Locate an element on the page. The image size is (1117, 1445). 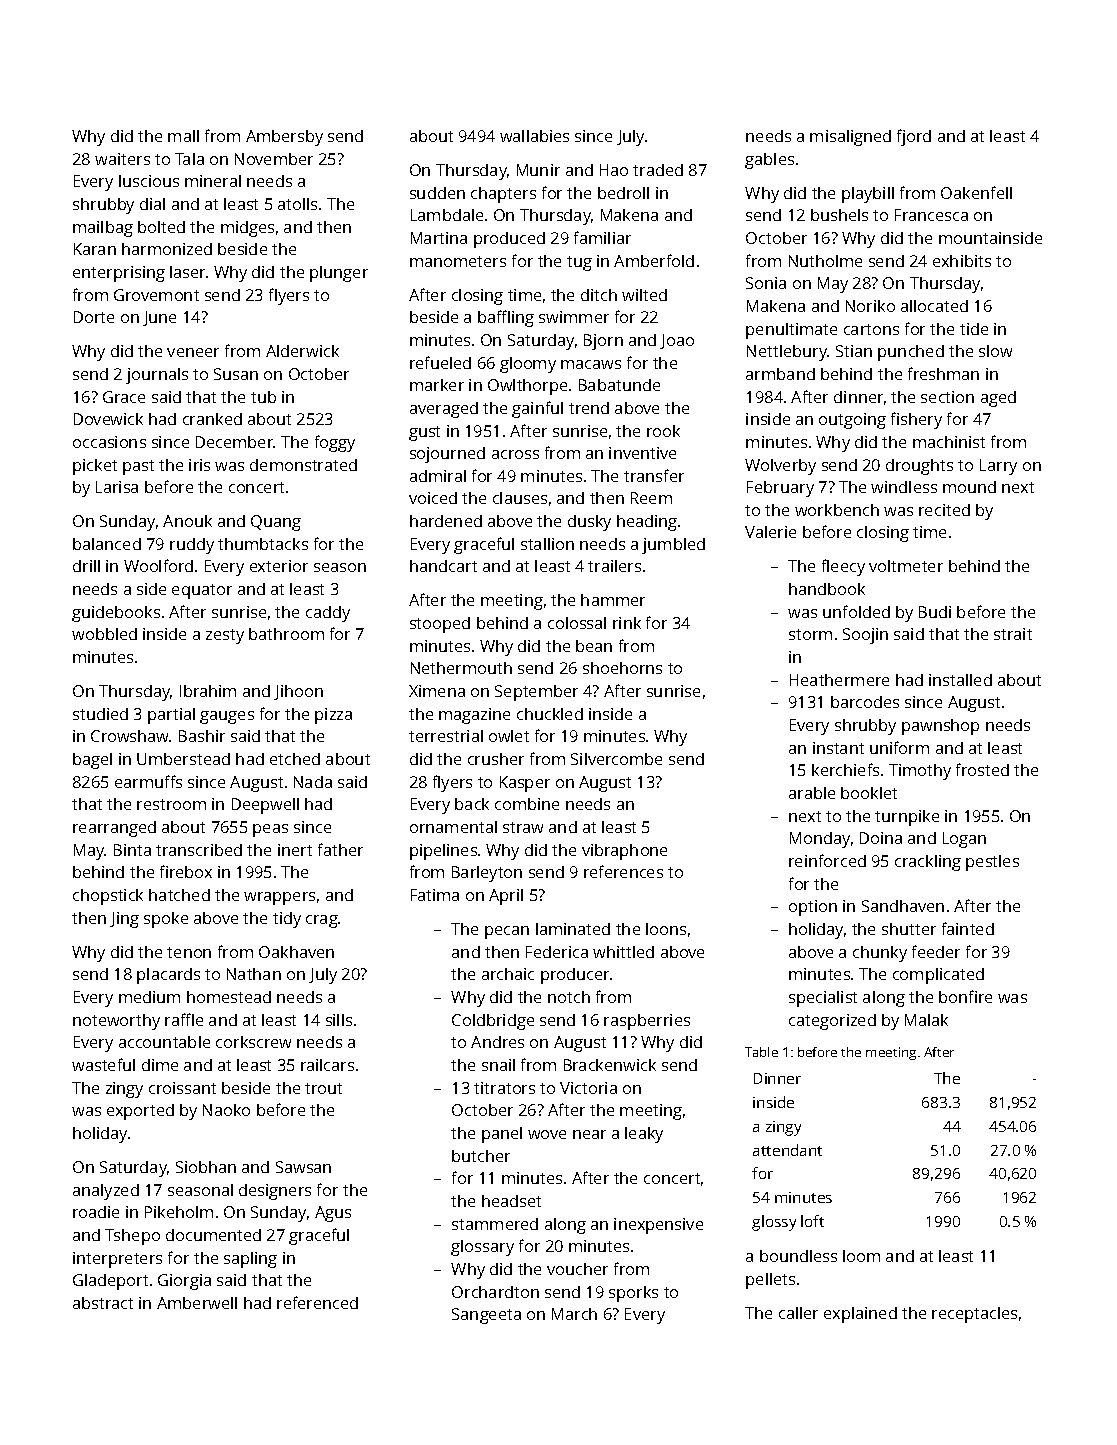
penultimate is located at coordinates (791, 331).
